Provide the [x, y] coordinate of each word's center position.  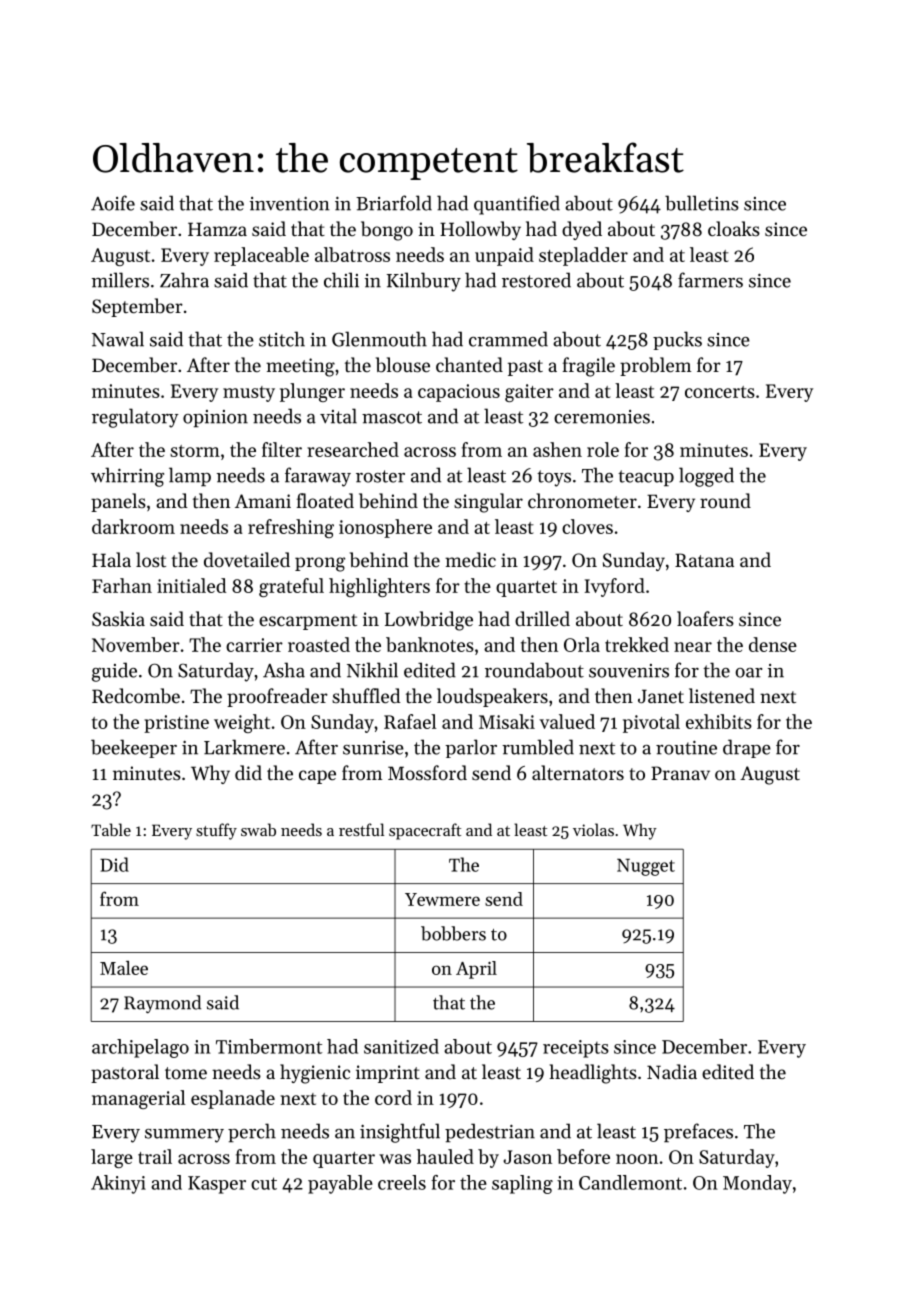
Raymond [162, 1004]
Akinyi [118, 1184]
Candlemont [630, 1182]
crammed [508, 339]
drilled [542, 618]
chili [341, 280]
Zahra [184, 280]
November [136, 644]
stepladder [583, 256]
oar [748, 673]
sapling [522, 1184]
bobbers [453, 933]
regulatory [135, 418]
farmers [710, 280]
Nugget [646, 867]
